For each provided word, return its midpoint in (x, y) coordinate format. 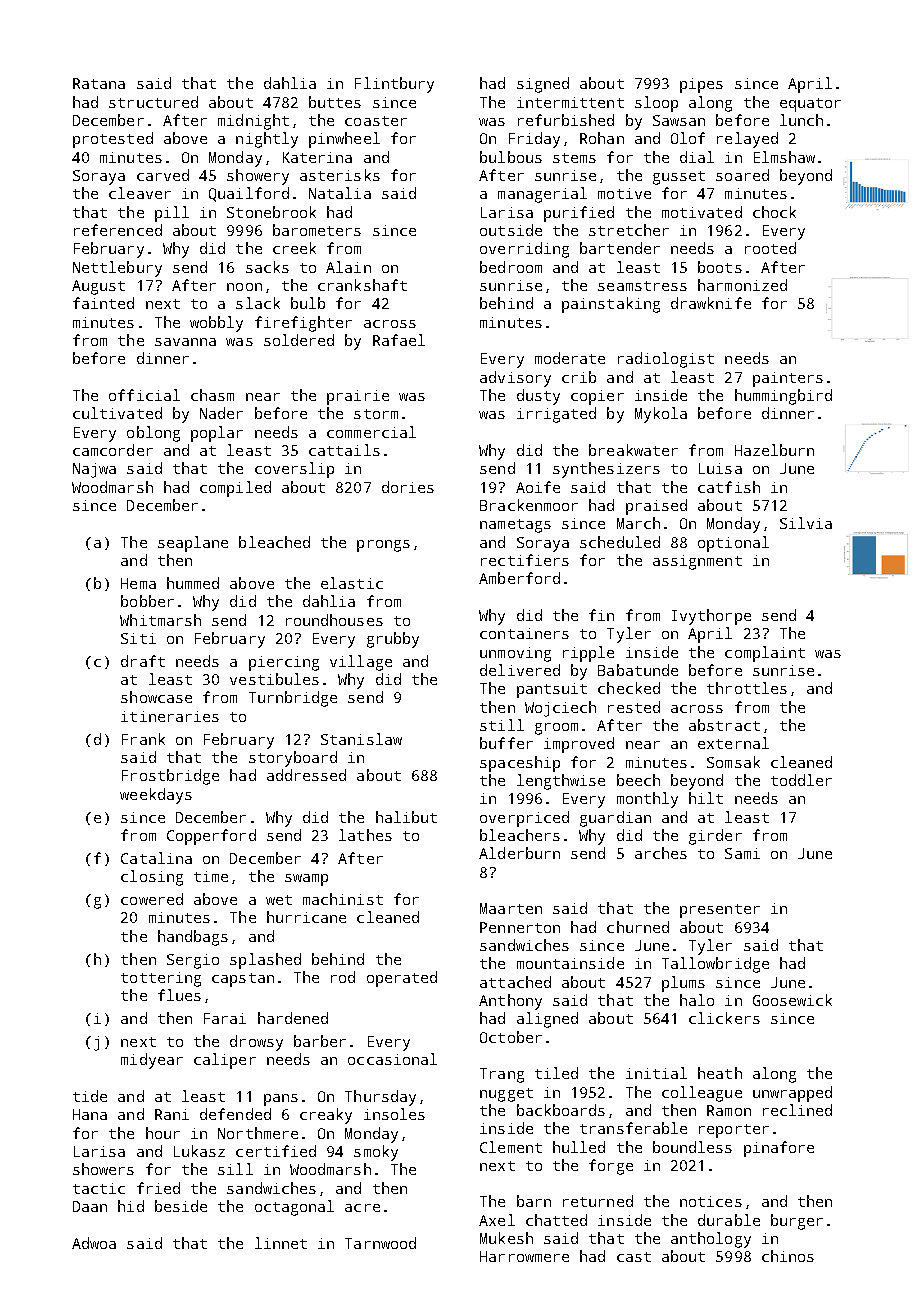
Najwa (94, 470)
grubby (393, 640)
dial (697, 157)
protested (113, 140)
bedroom (511, 267)
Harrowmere (524, 1256)
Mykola (661, 415)
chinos (788, 1256)
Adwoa (94, 1243)
